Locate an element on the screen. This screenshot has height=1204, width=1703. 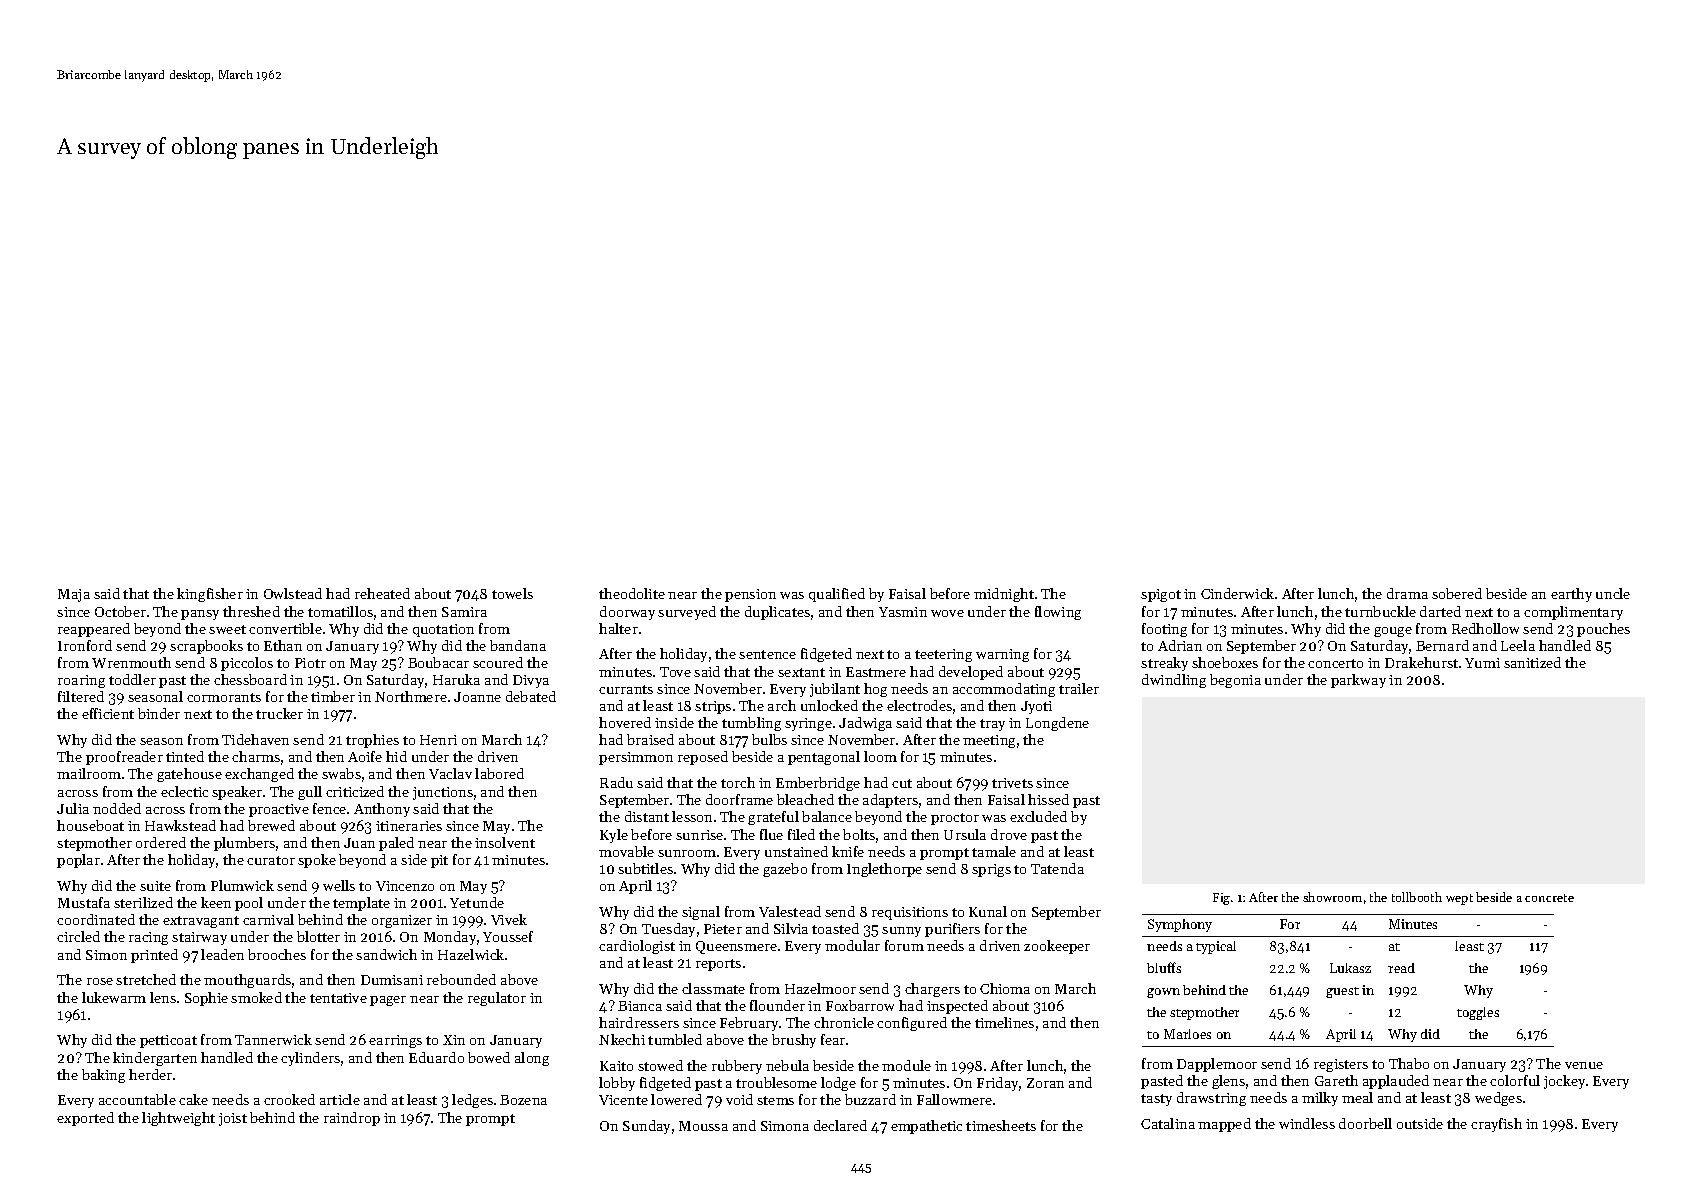
Sunday is located at coordinates (646, 1127).
